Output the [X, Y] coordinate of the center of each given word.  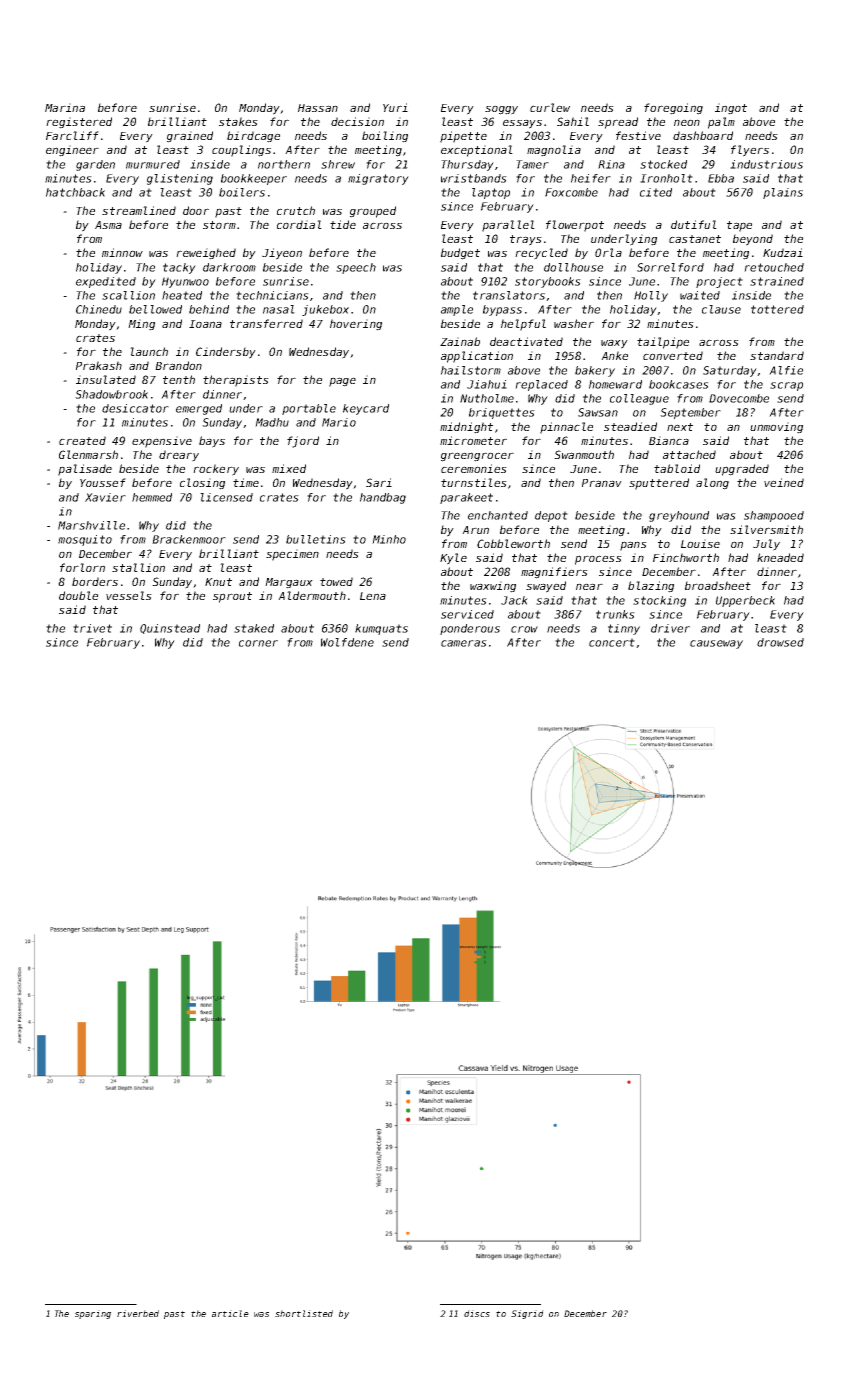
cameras [464, 643]
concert [612, 642]
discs [477, 1313]
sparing [93, 1314]
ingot [731, 109]
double [78, 595]
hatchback [75, 192]
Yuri [395, 107]
